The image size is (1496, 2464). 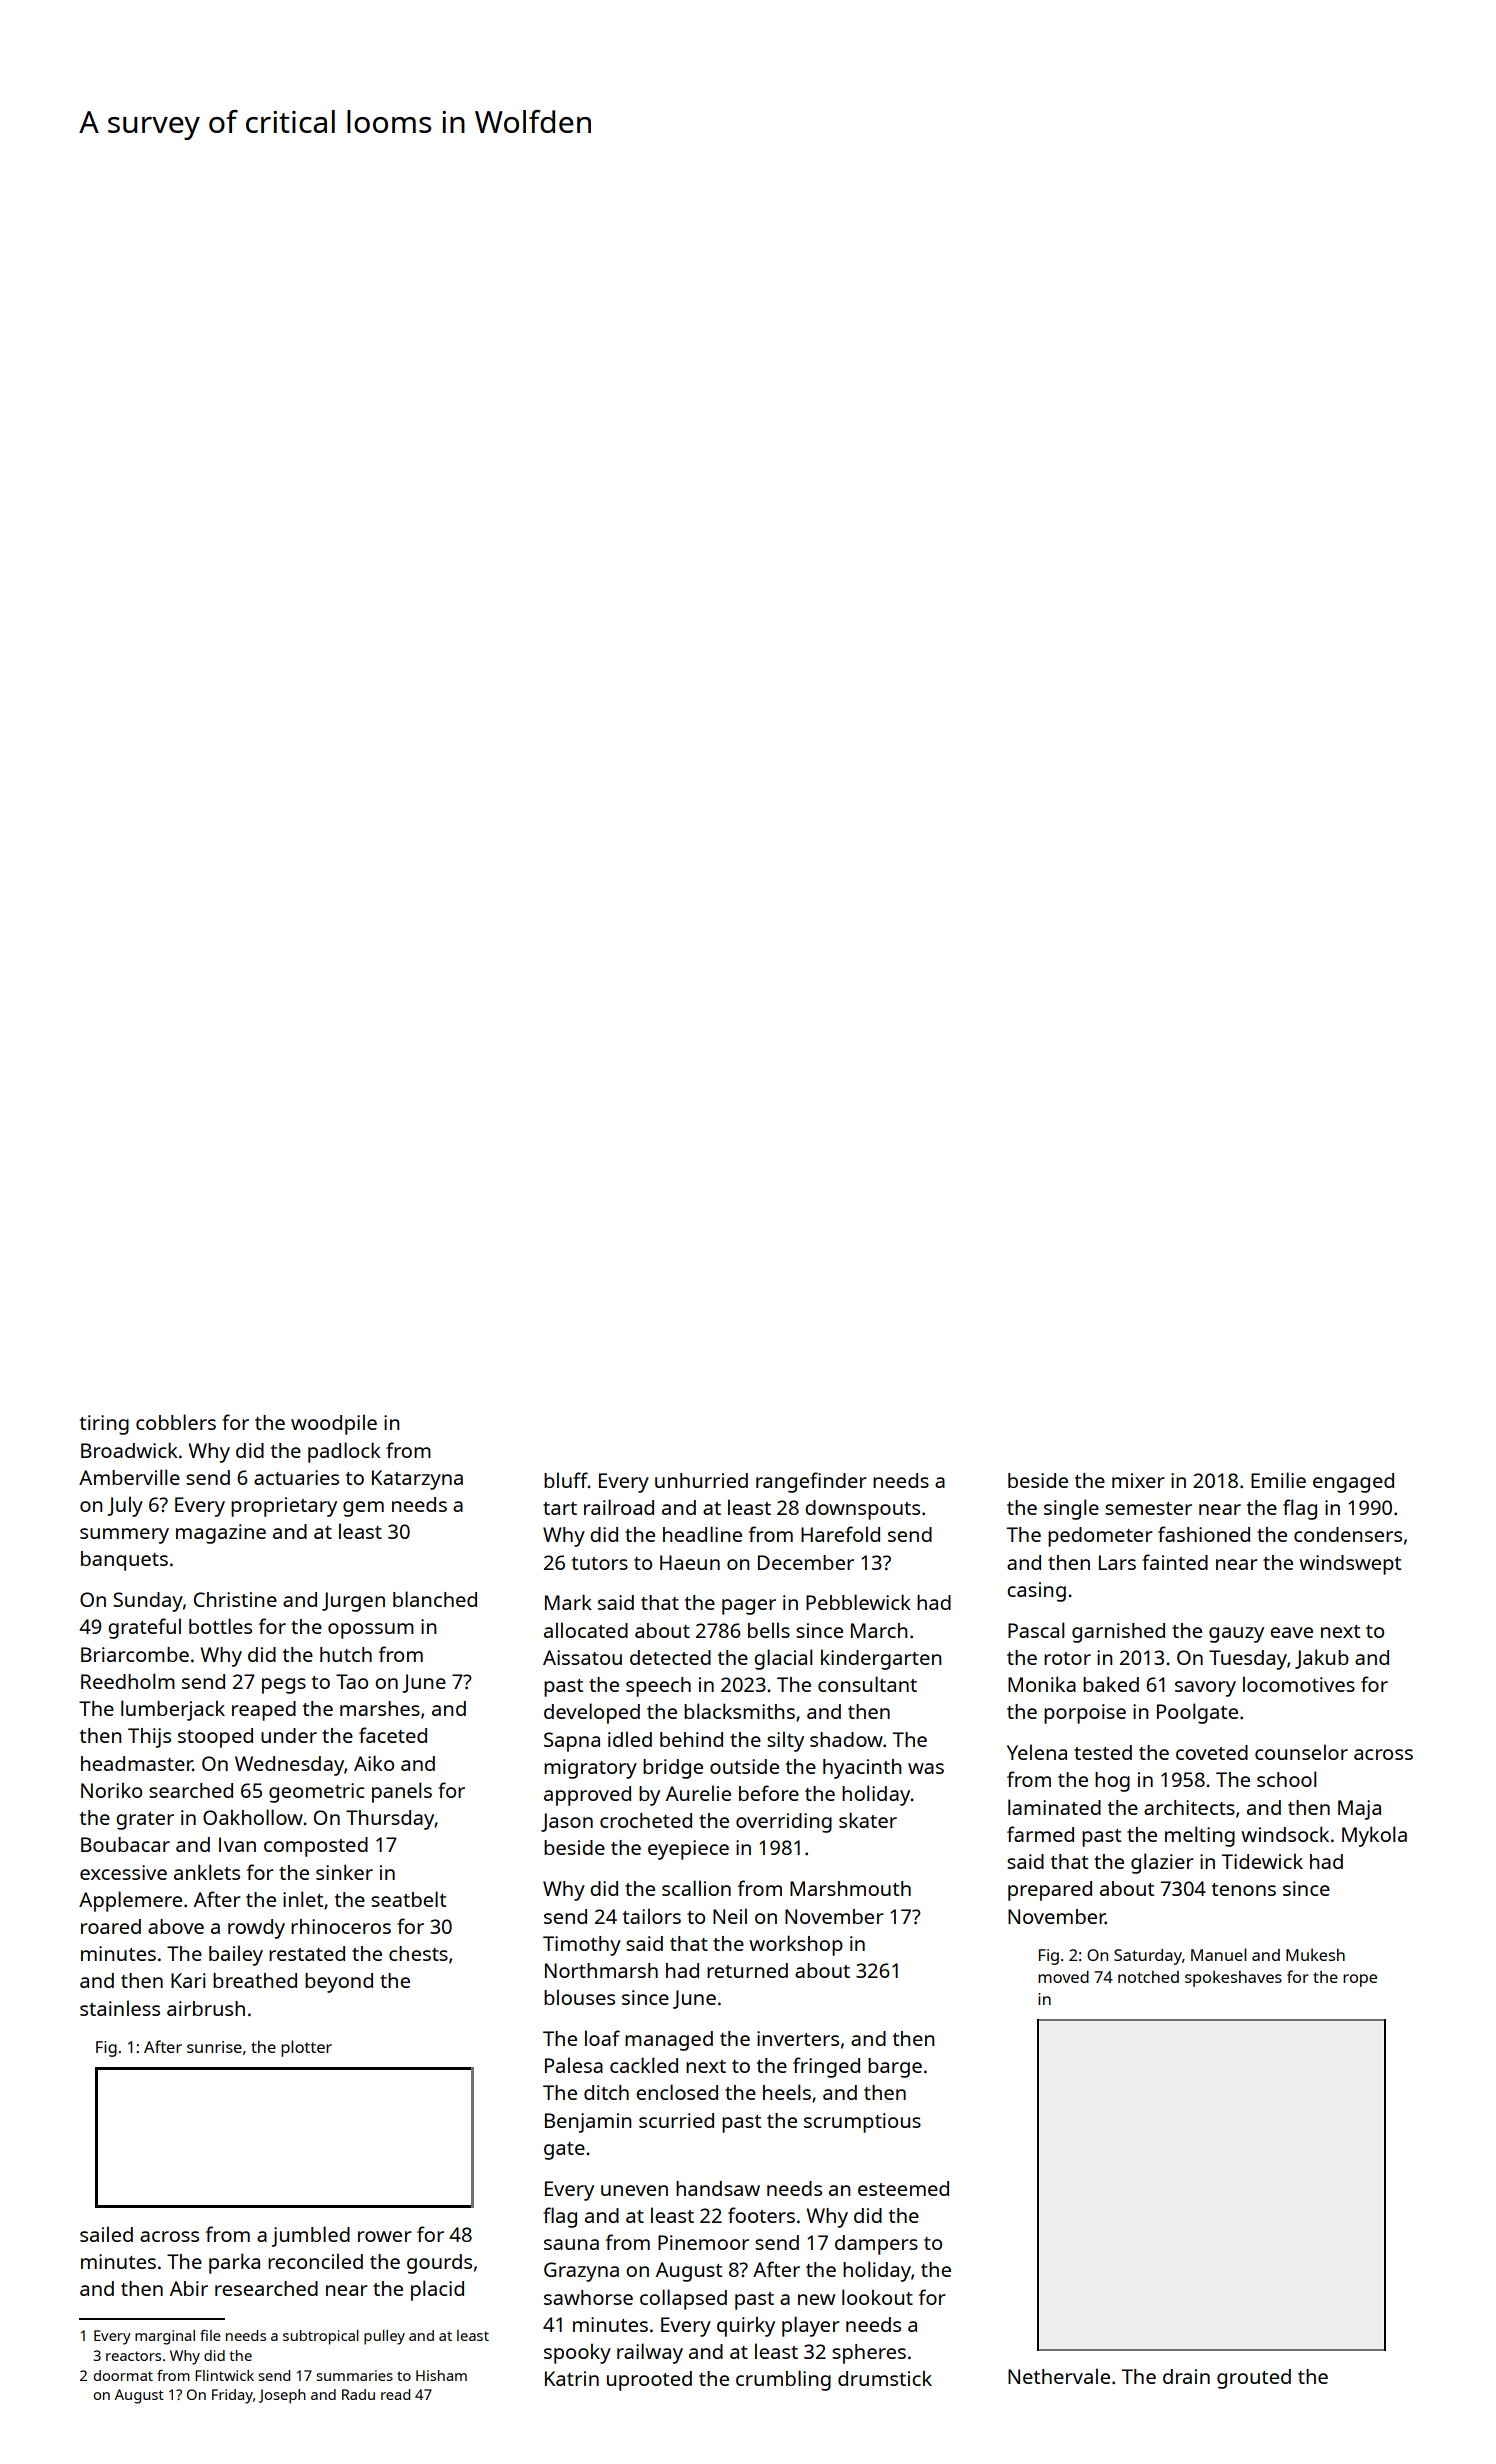 What do you see at coordinates (353, 1602) in the image?
I see `Jurgen` at bounding box center [353, 1602].
